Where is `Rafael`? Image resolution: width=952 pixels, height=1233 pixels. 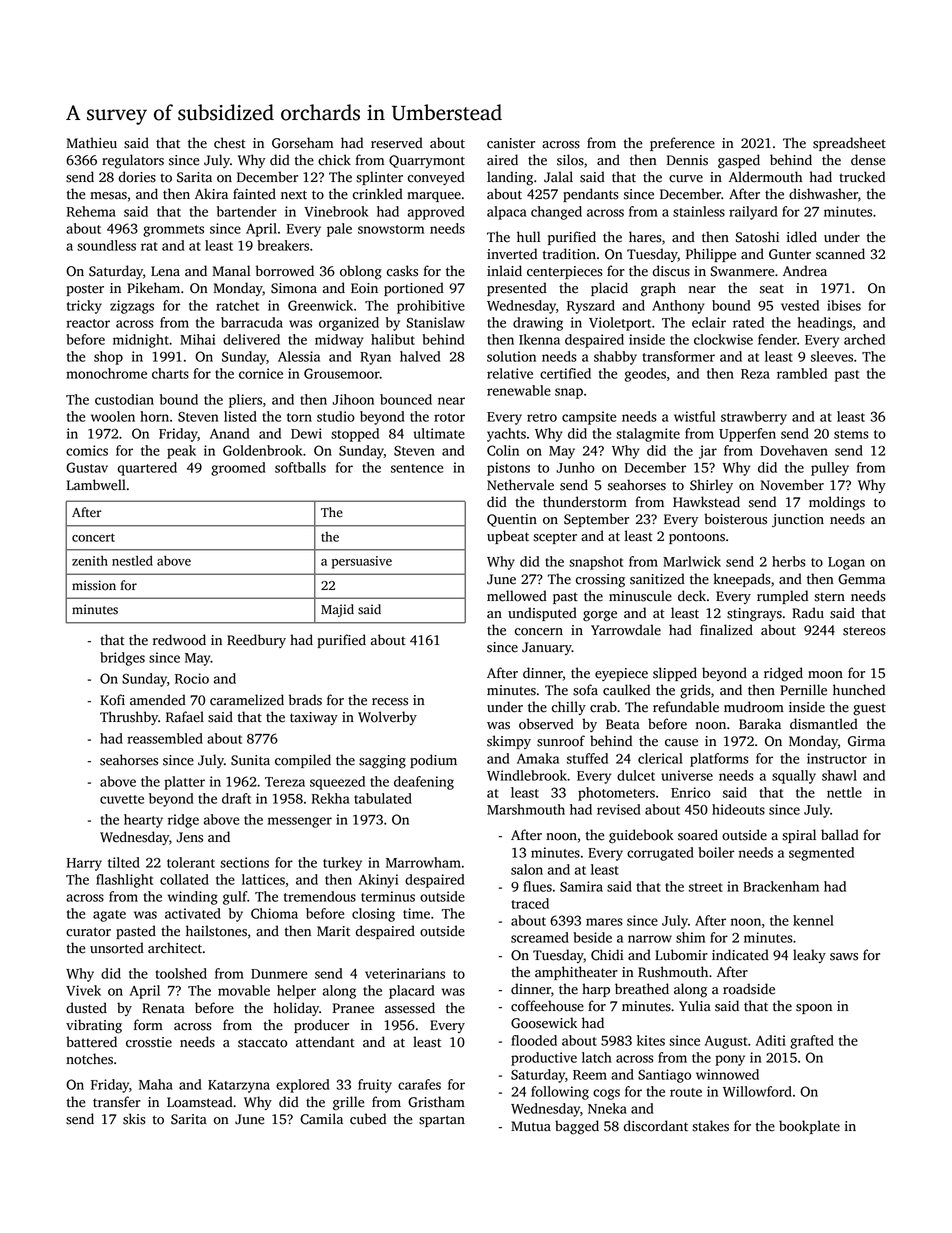 Rafael is located at coordinates (185, 717).
